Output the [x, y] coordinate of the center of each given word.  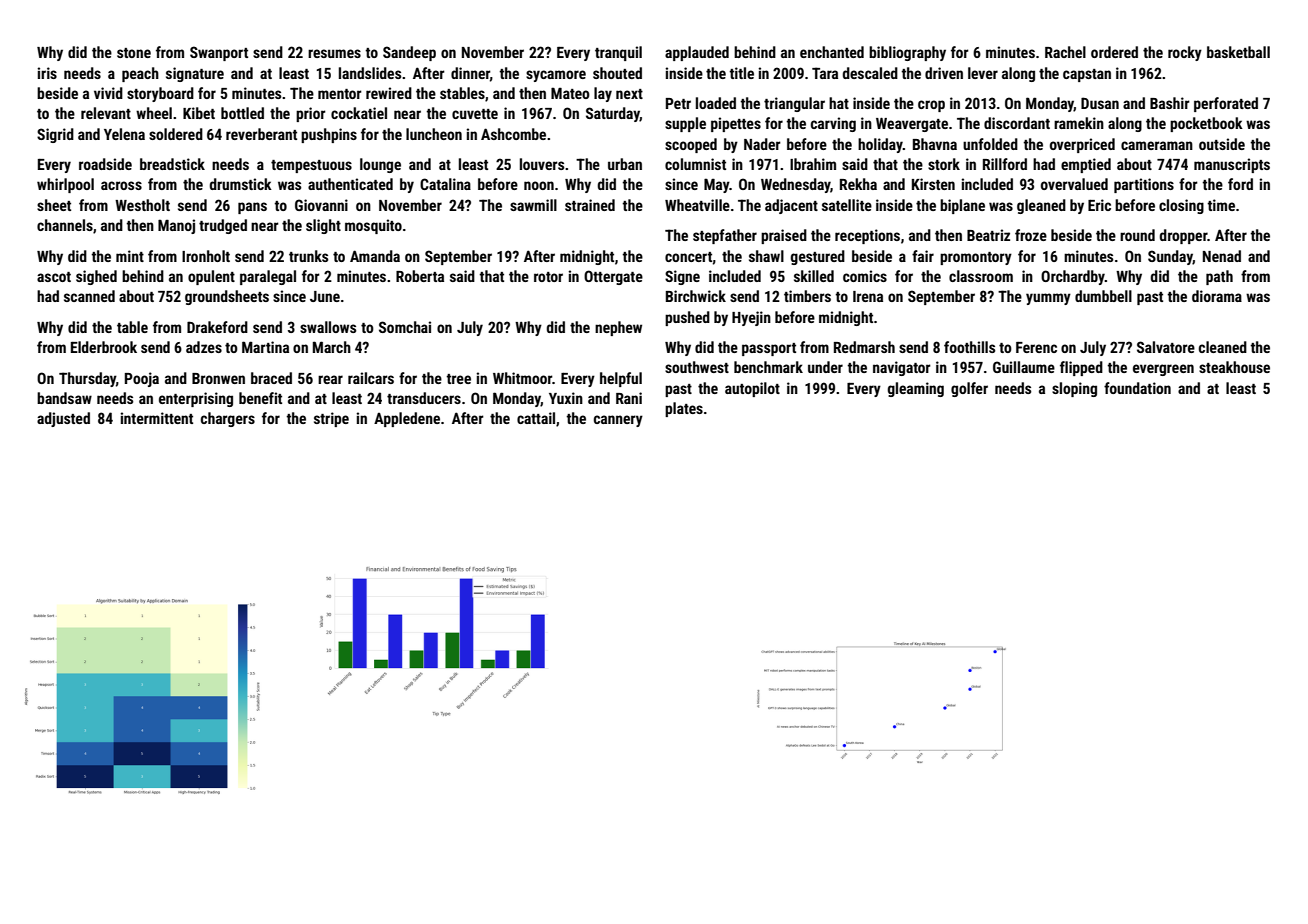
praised [784, 236]
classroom [981, 276]
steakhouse [1234, 367]
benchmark [768, 367]
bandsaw [64, 398]
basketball [1238, 52]
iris [47, 73]
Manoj [176, 226]
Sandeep [409, 53]
